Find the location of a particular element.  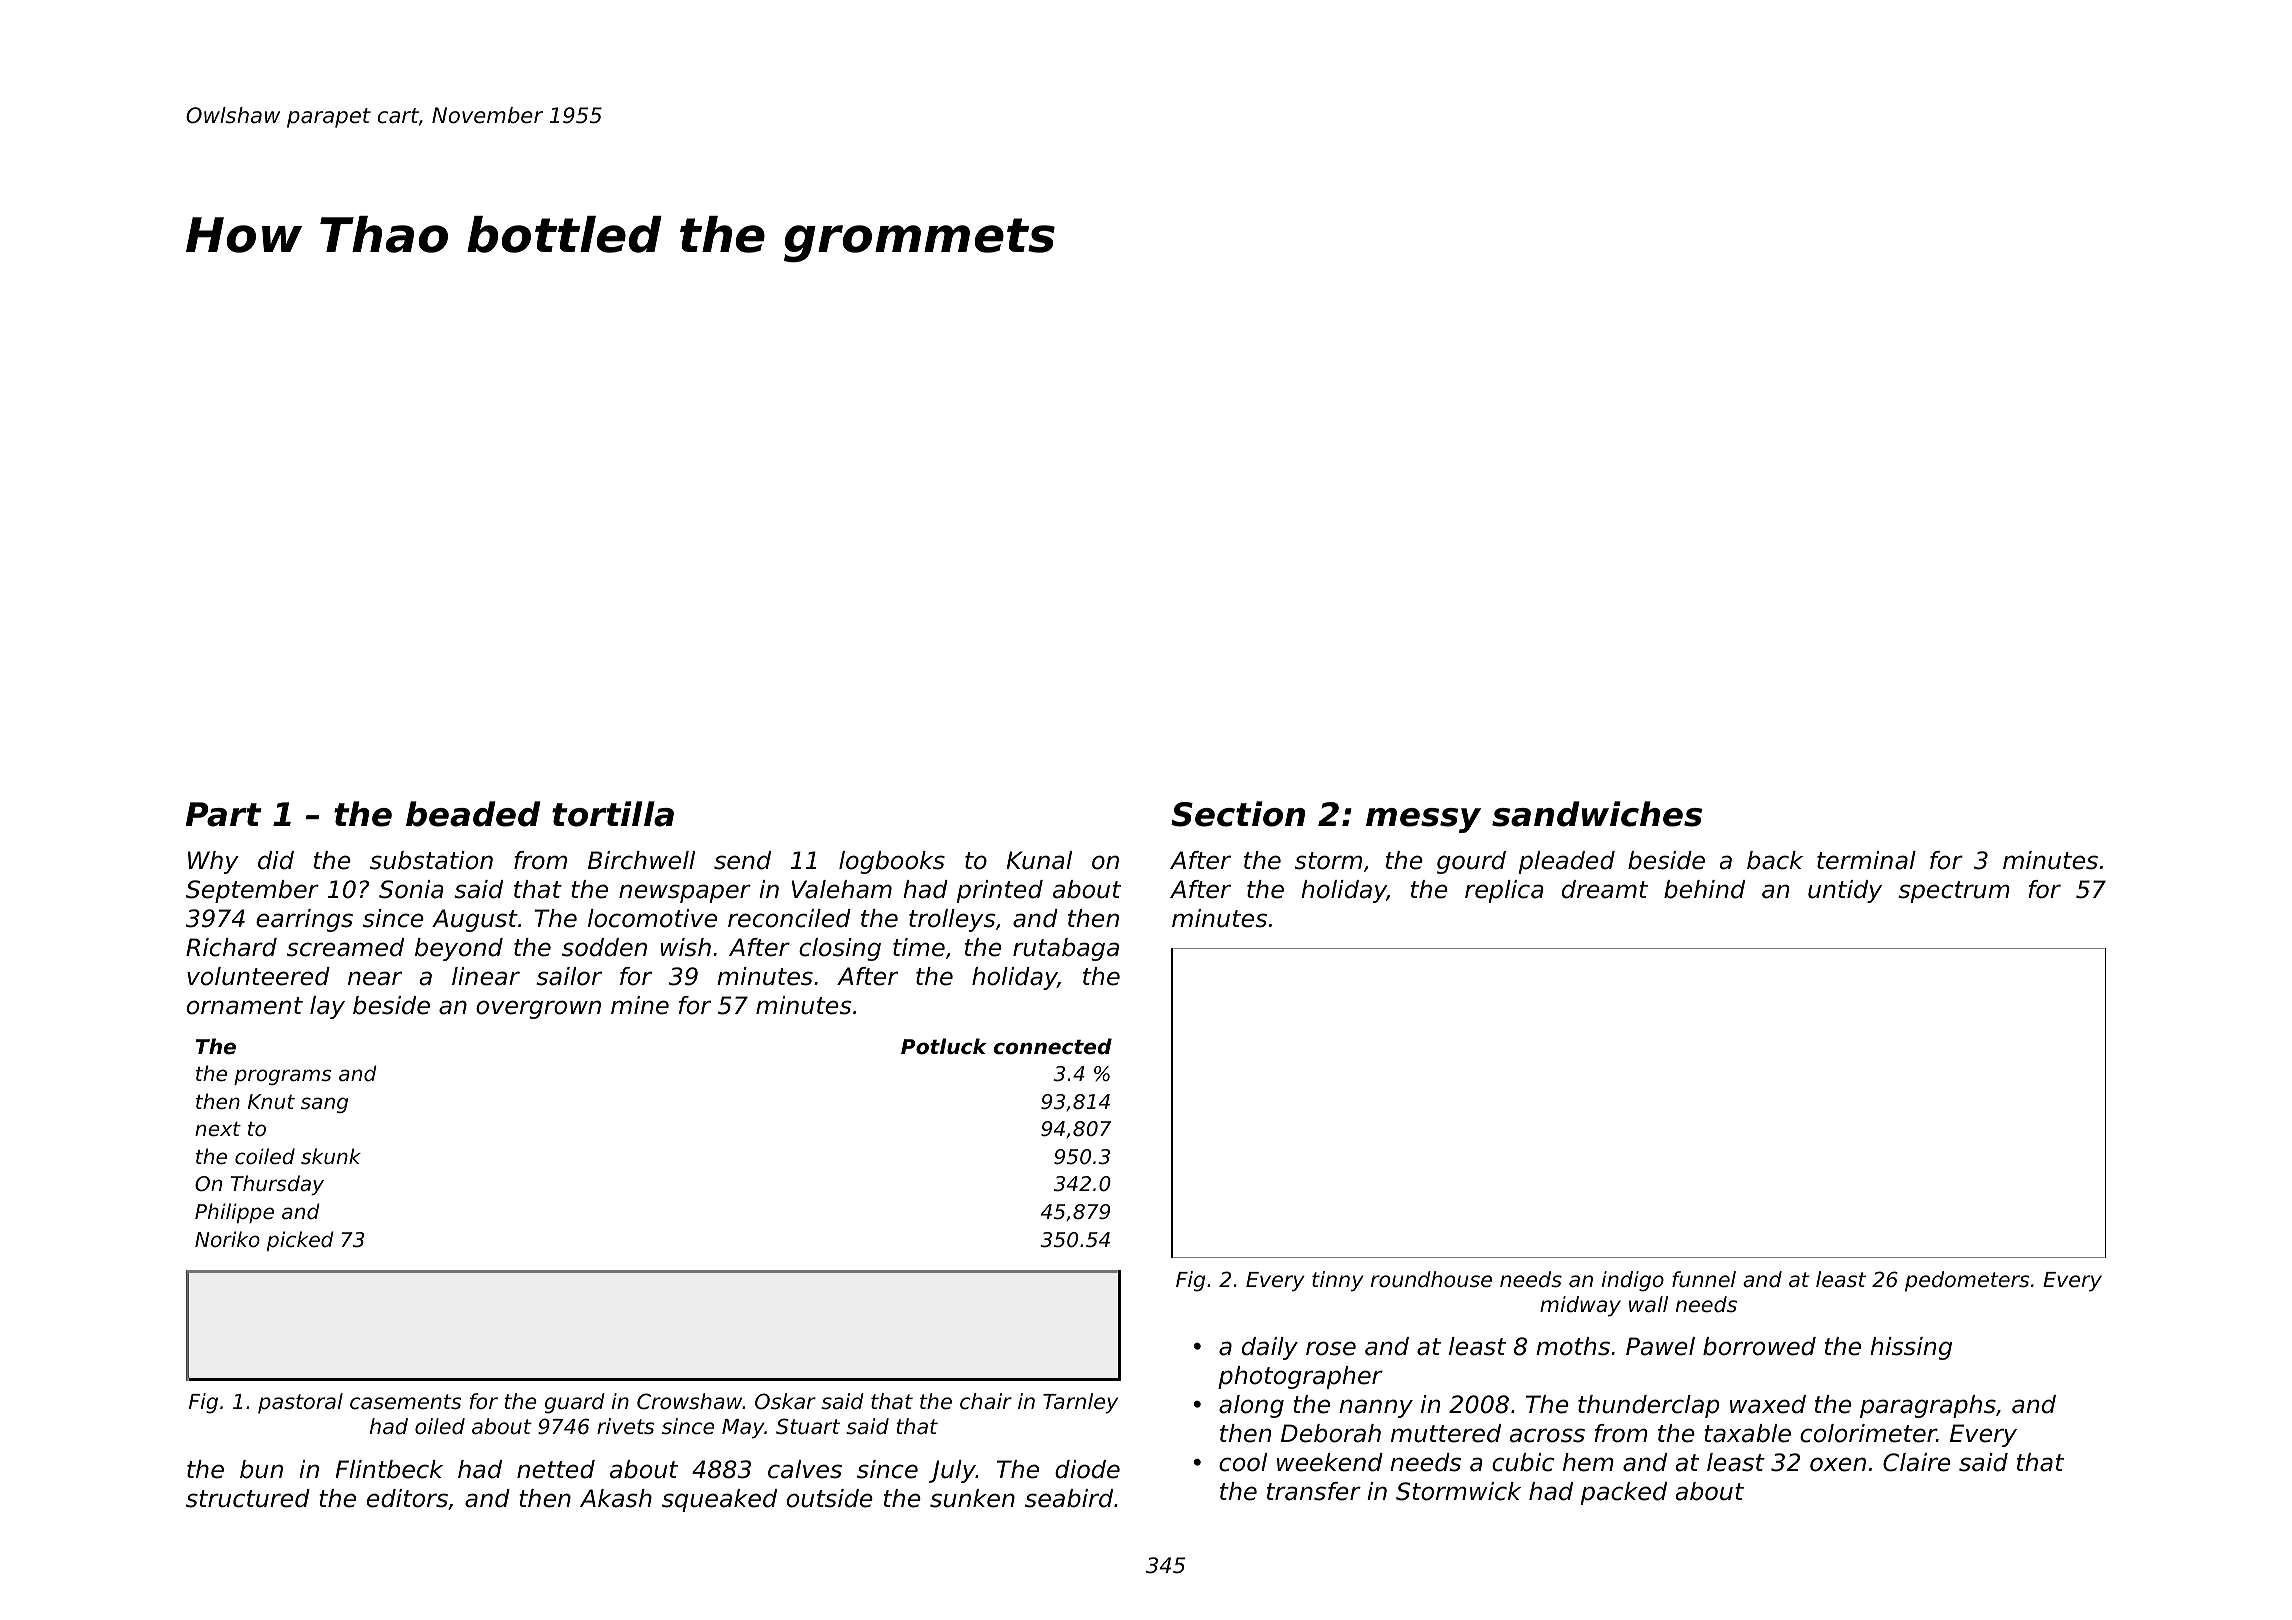

behind is located at coordinates (1704, 889).
